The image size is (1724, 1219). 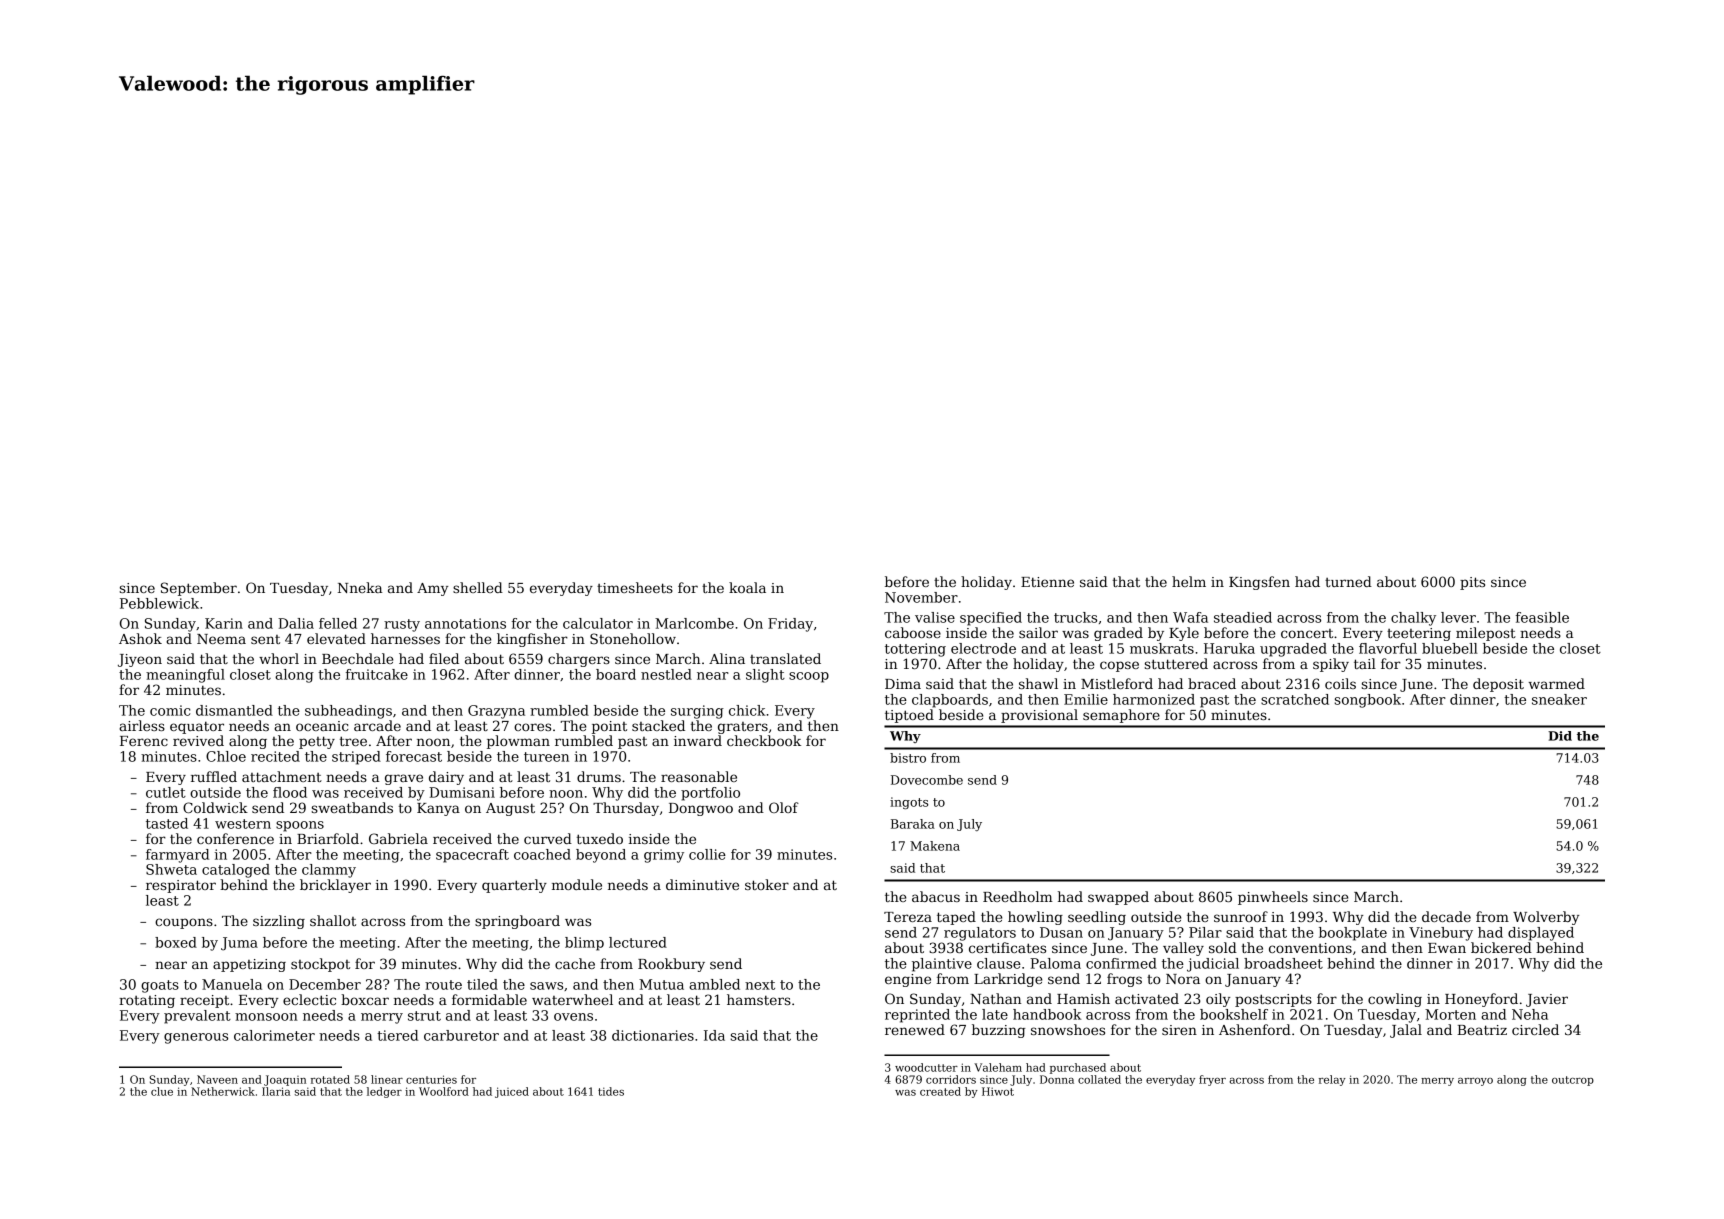 What do you see at coordinates (926, 1067) in the page?
I see `woodcutter` at bounding box center [926, 1067].
